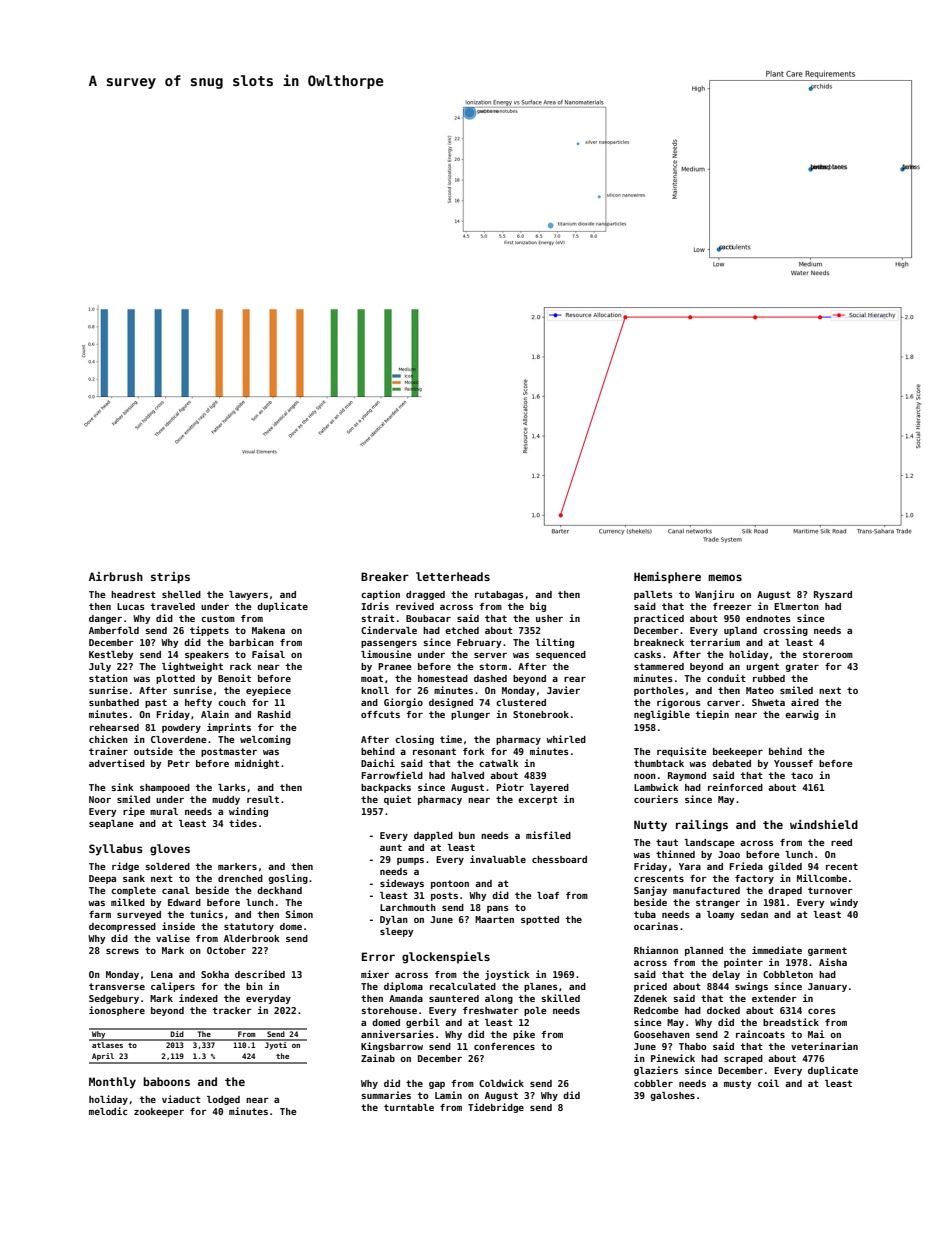 Image resolution: width=952 pixels, height=1233 pixels. Describe the element at coordinates (490, 655) in the document. I see `server` at that location.
